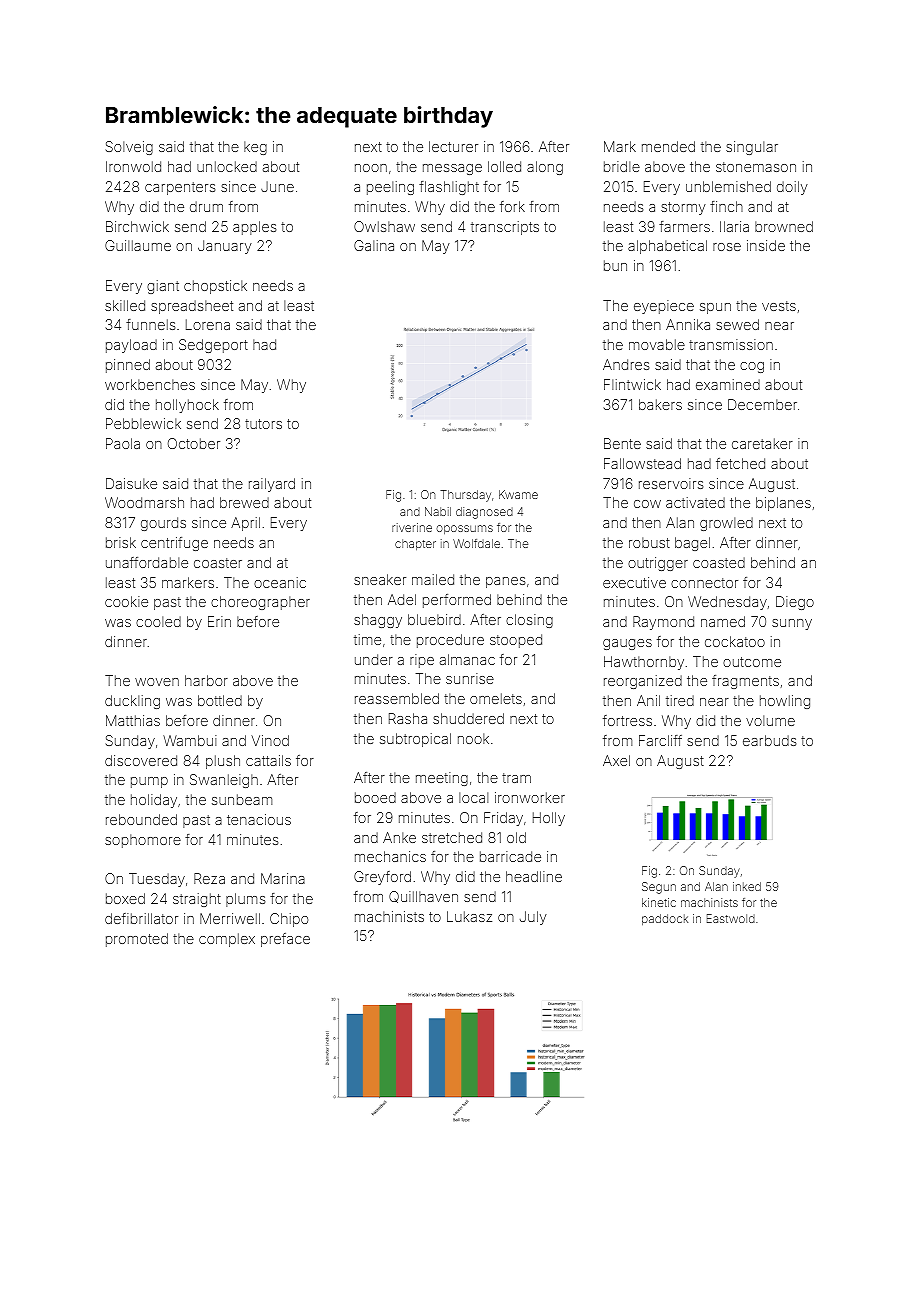 The image size is (924, 1308). What do you see at coordinates (469, 916) in the screenshot?
I see `Lukasz` at bounding box center [469, 916].
